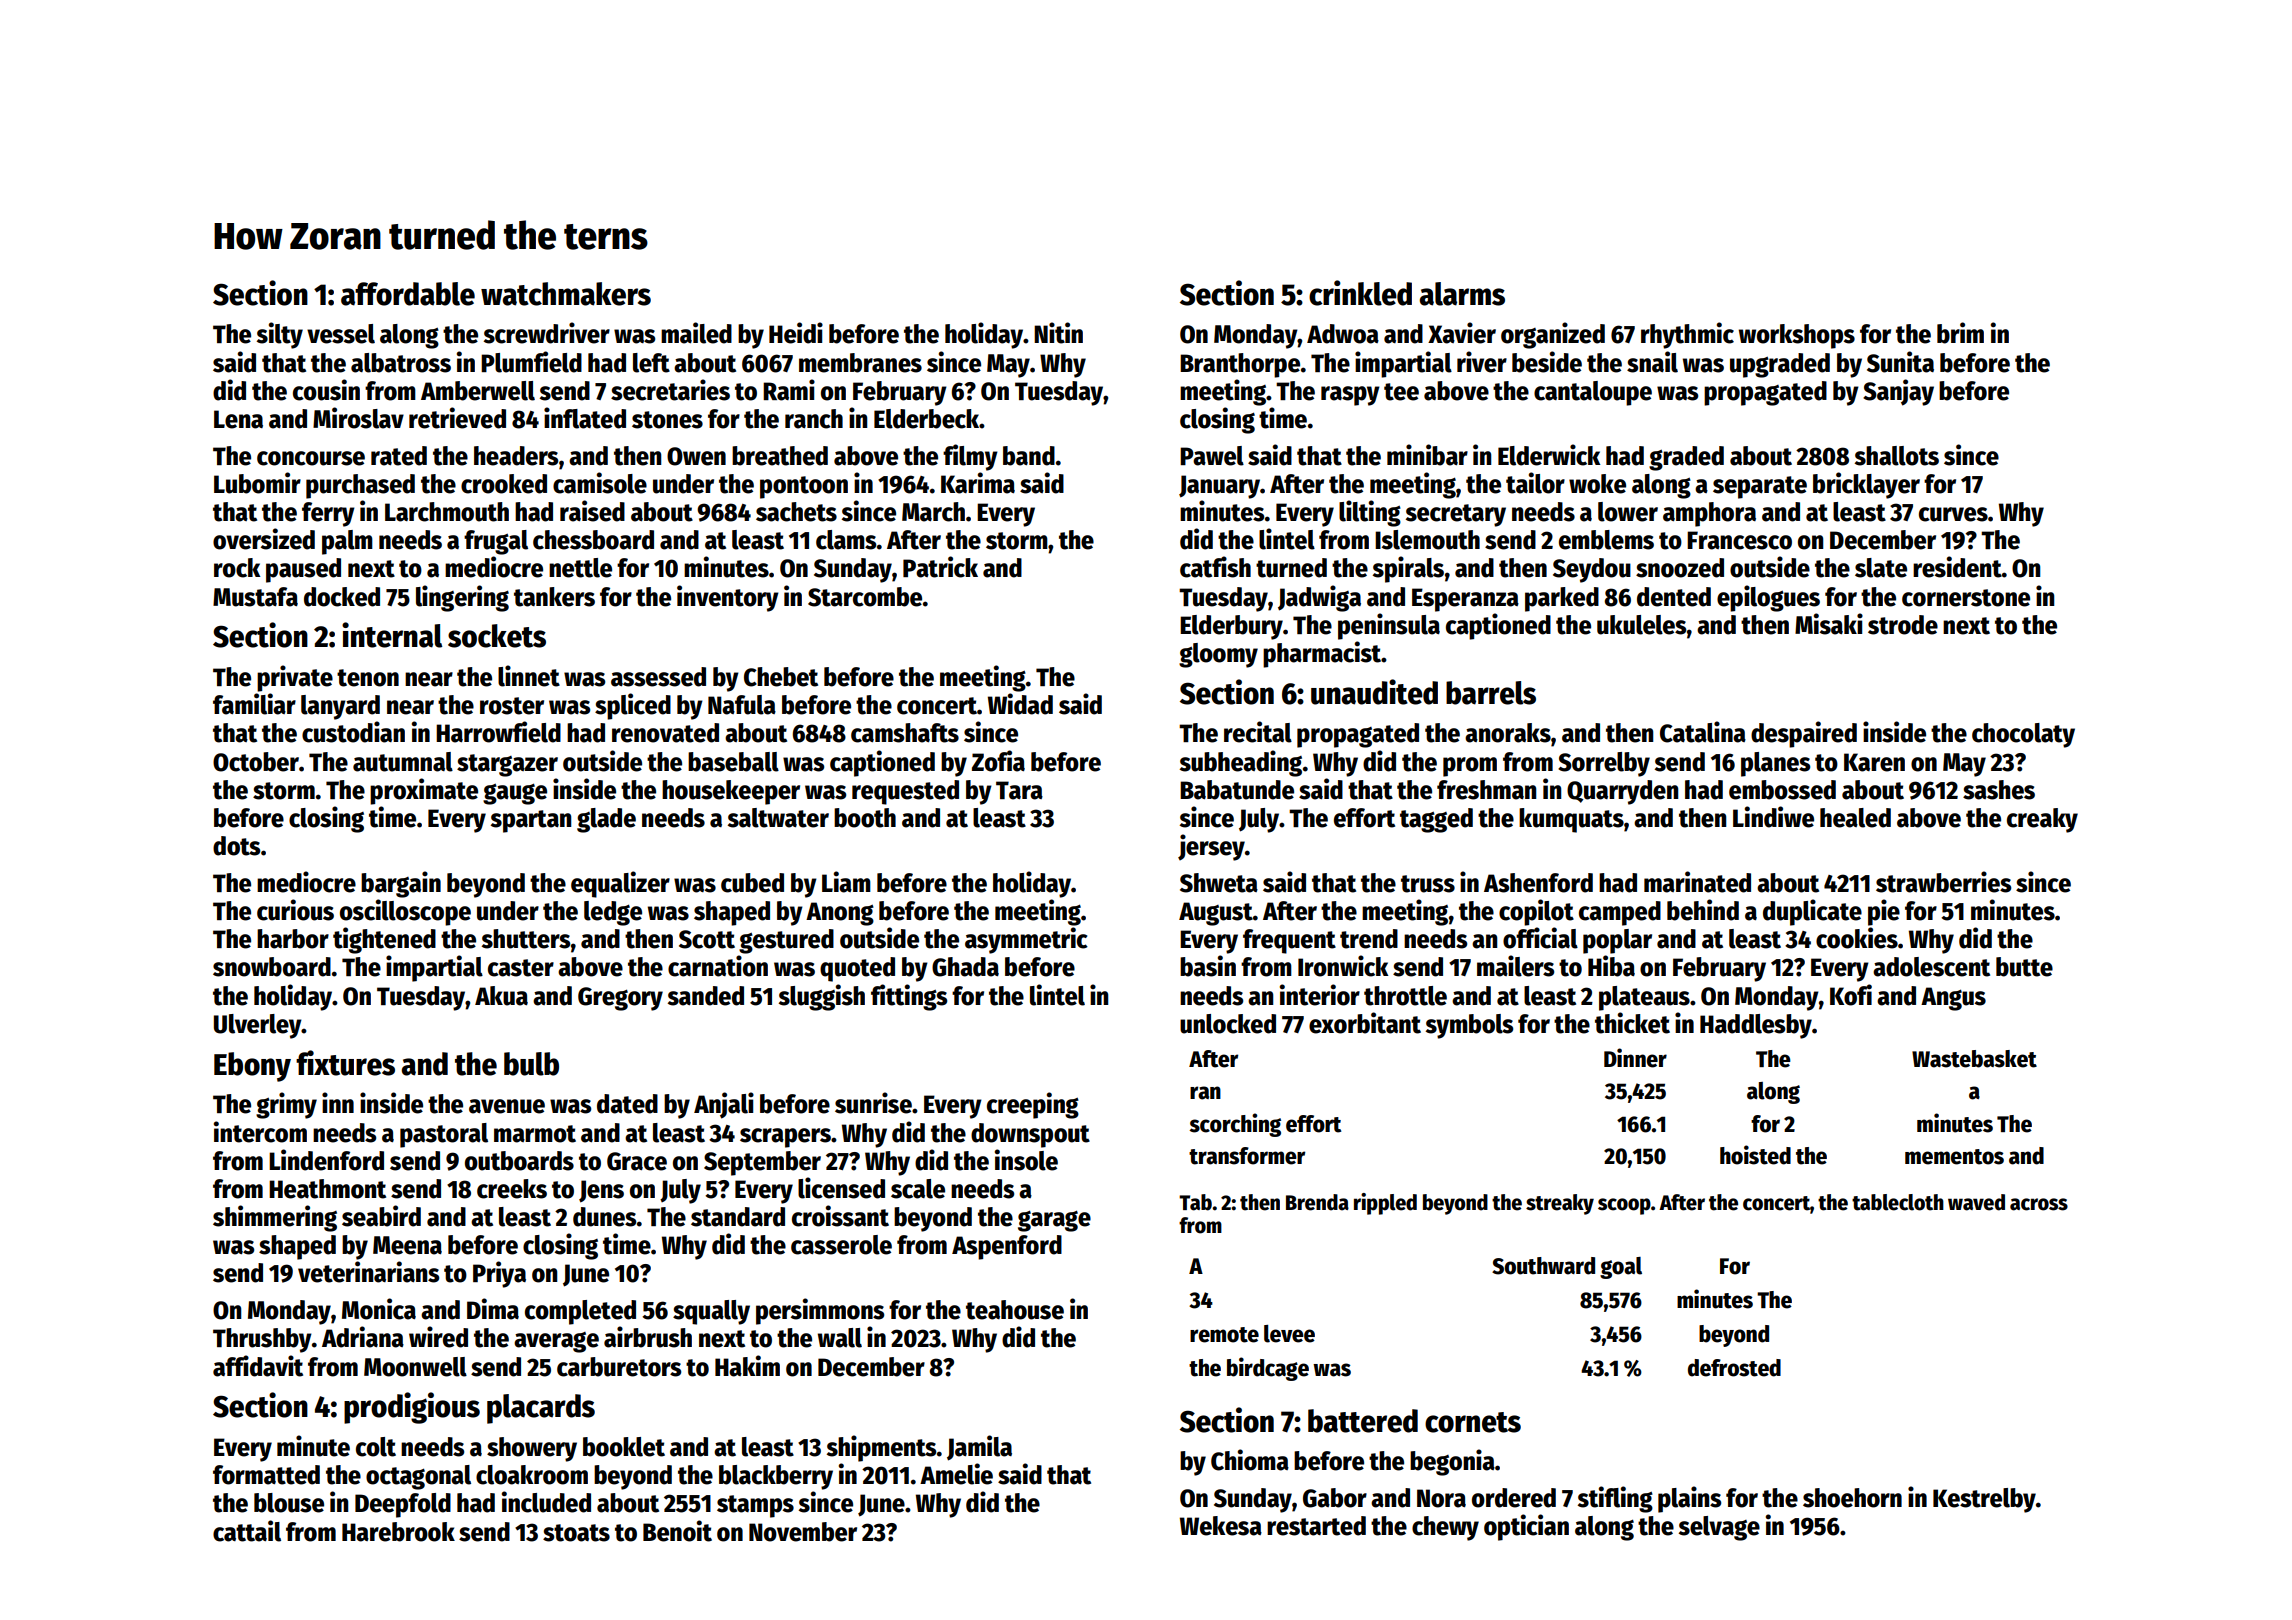 This page has width=2292, height=1620. What do you see at coordinates (1360, 293) in the page?
I see `crinkled` at bounding box center [1360, 293].
